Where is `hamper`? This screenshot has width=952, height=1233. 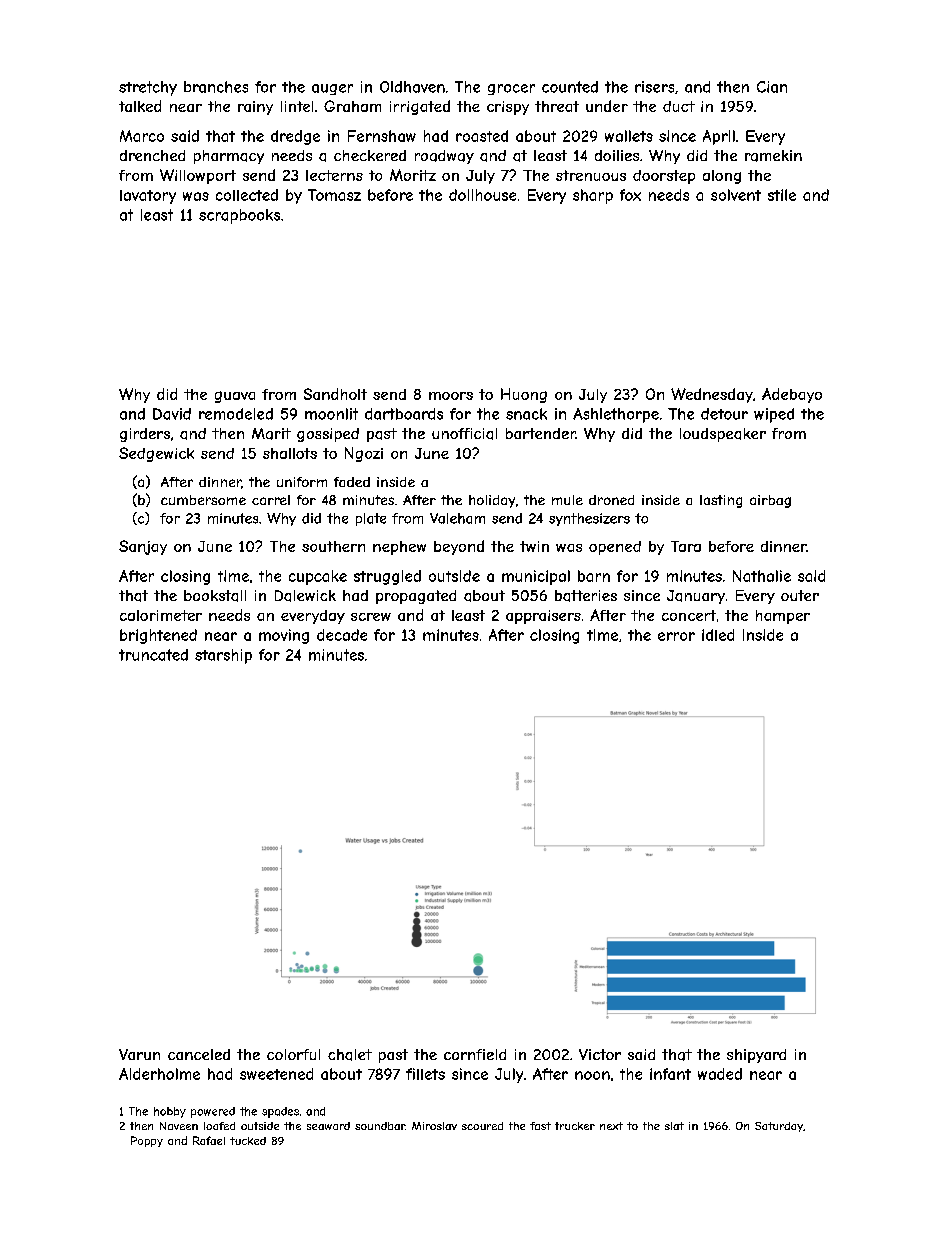 hamper is located at coordinates (783, 617).
